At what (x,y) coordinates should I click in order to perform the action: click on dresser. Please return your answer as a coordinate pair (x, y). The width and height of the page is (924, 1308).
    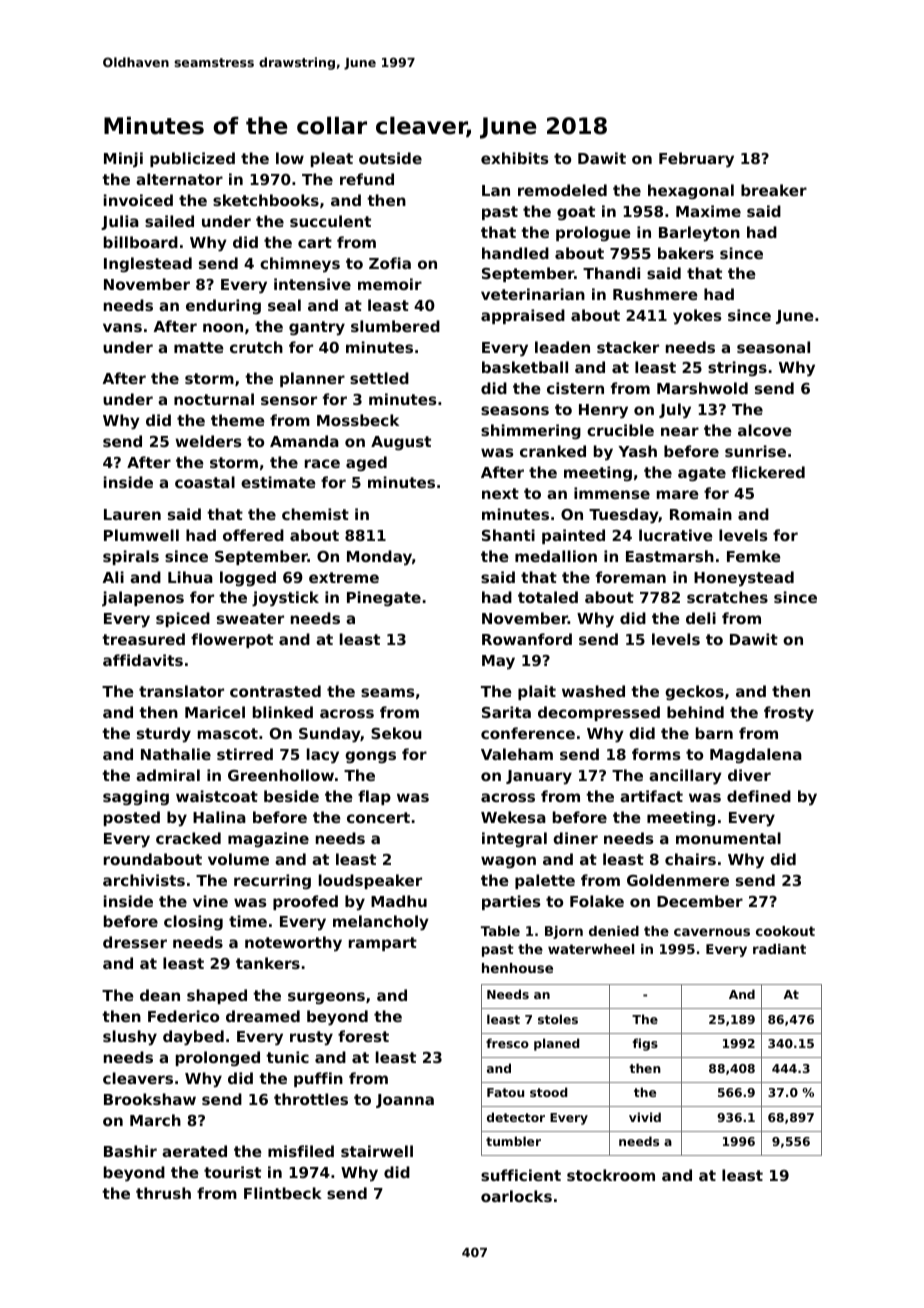
    Looking at the image, I should click on (135, 942).
